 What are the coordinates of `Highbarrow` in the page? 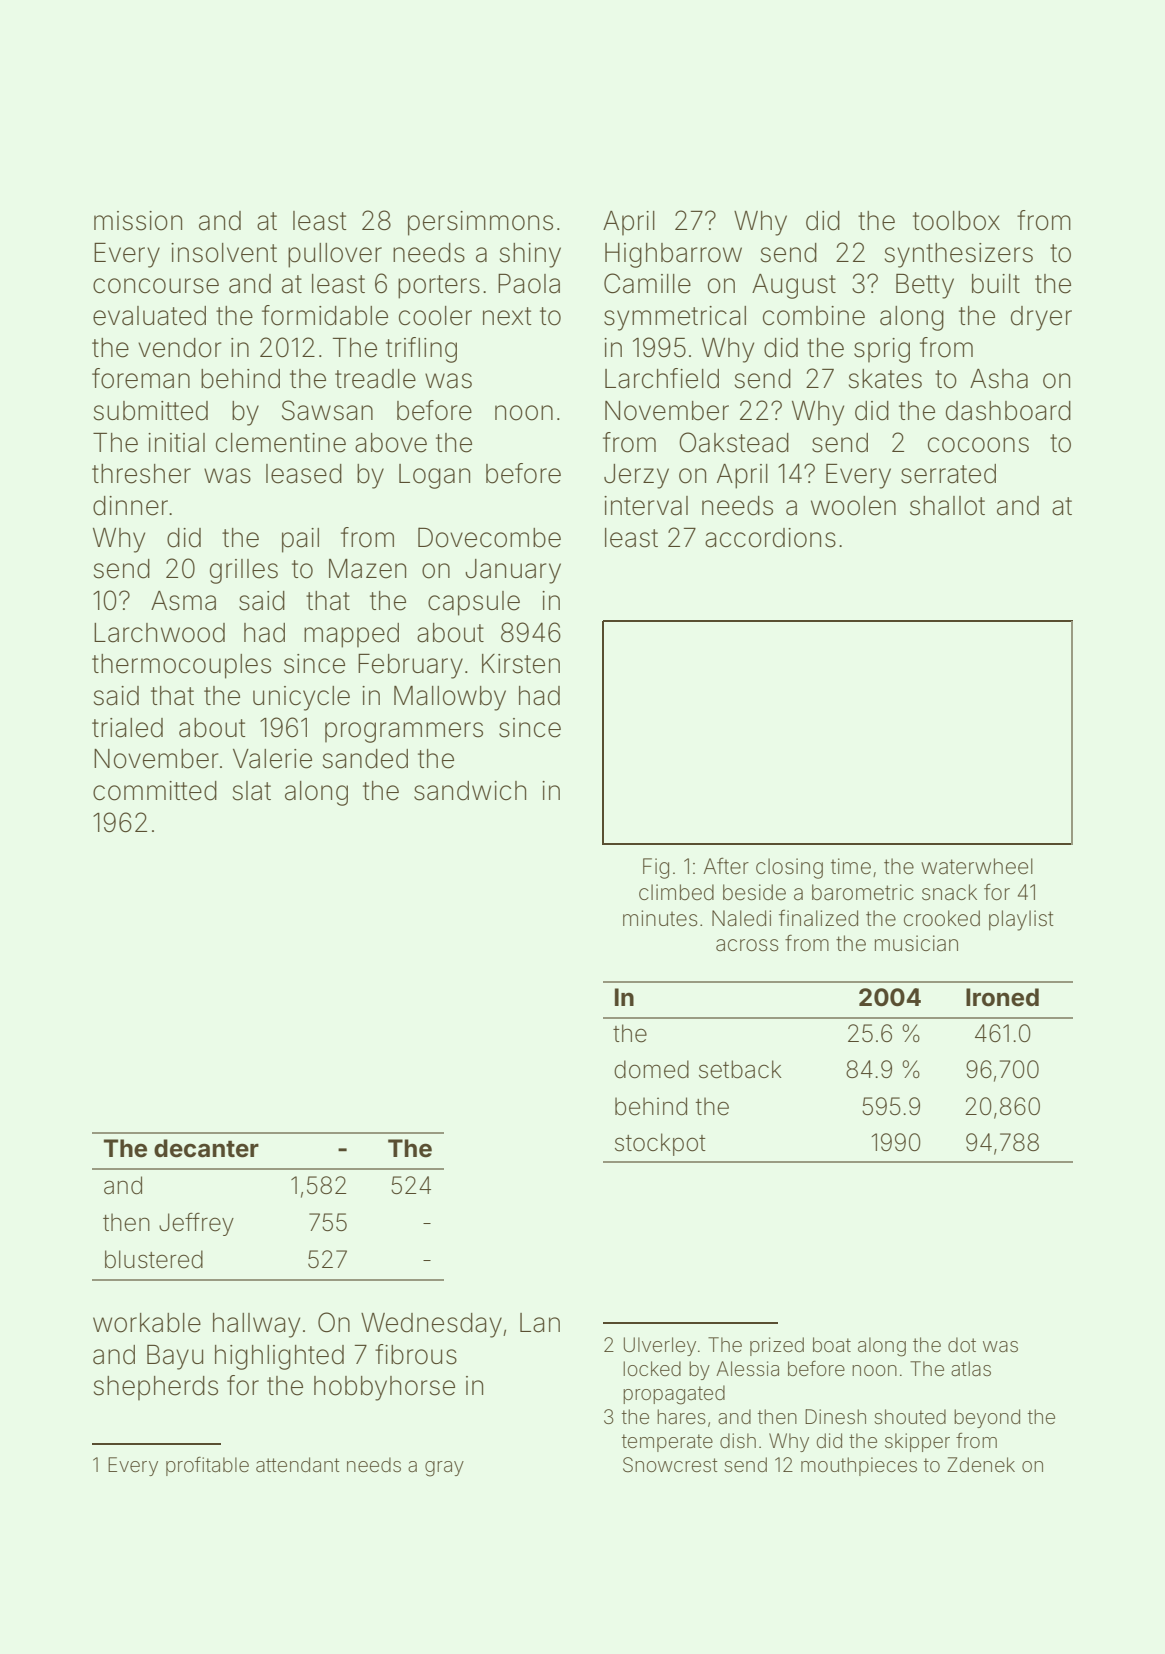 It's located at (673, 255).
